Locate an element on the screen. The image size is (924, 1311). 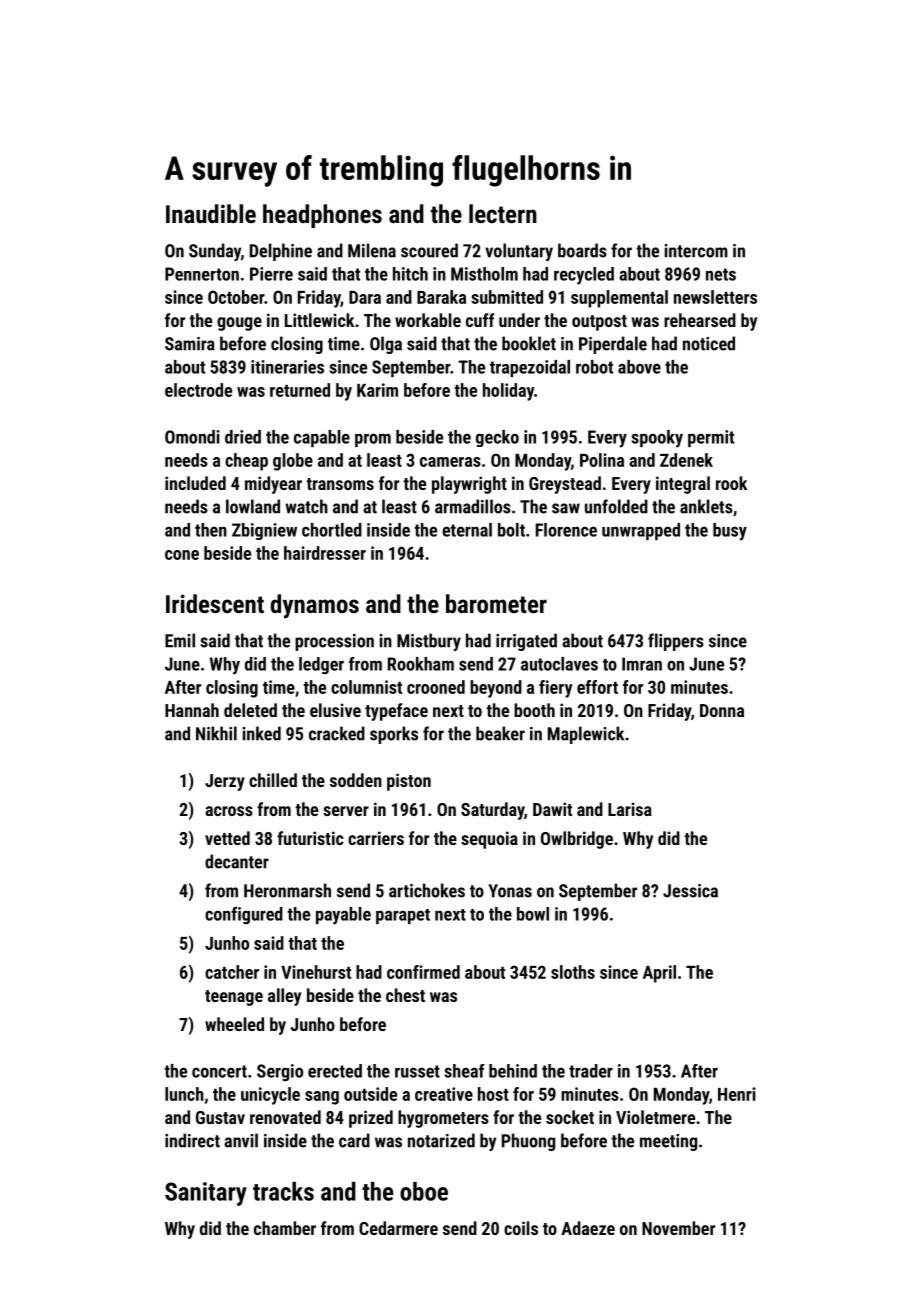
lectern is located at coordinates (503, 213).
